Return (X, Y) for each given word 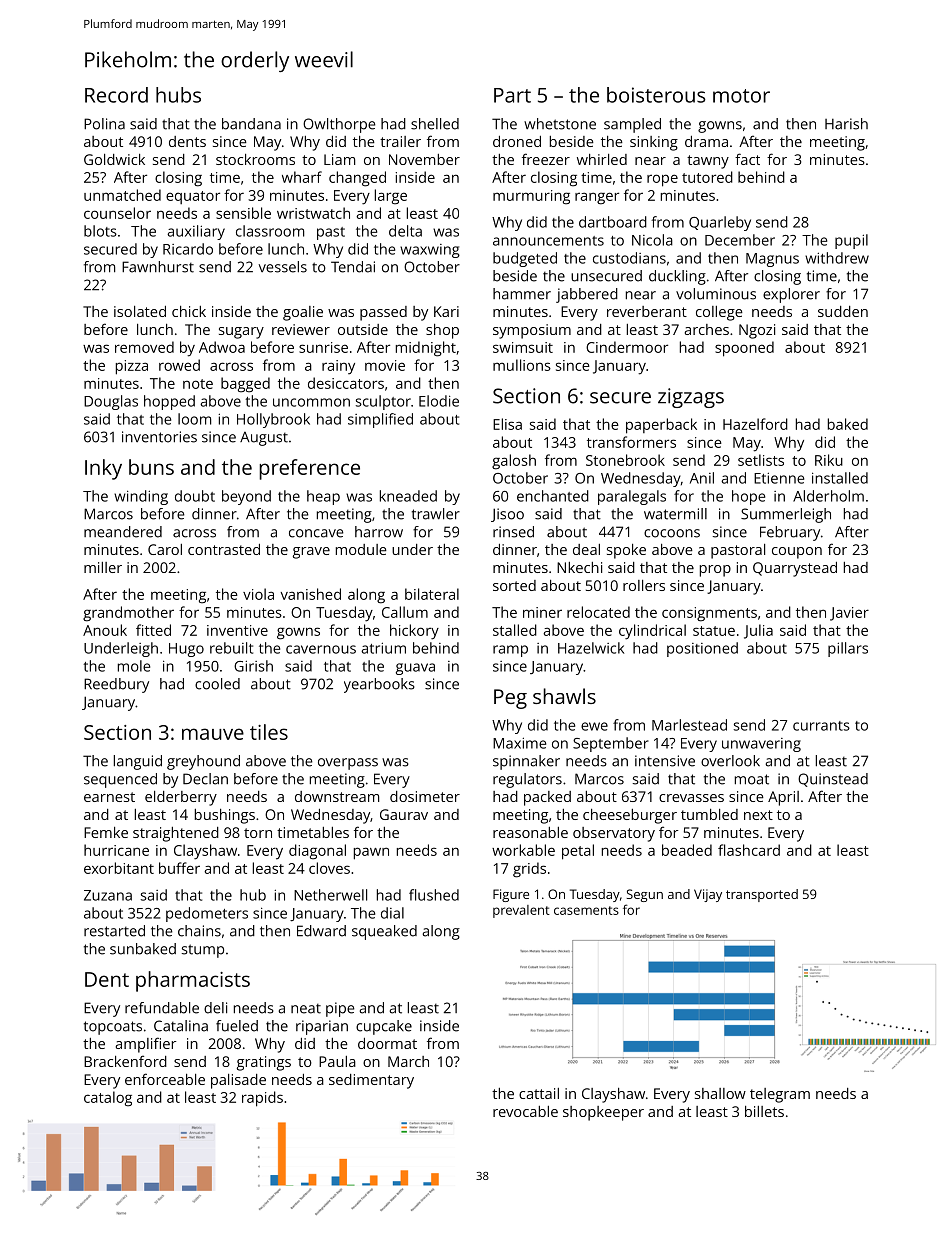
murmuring (531, 197)
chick (189, 311)
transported (762, 895)
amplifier (146, 1045)
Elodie (439, 401)
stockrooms (255, 159)
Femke (106, 832)
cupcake (384, 1027)
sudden (843, 311)
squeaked (384, 932)
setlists (761, 460)
